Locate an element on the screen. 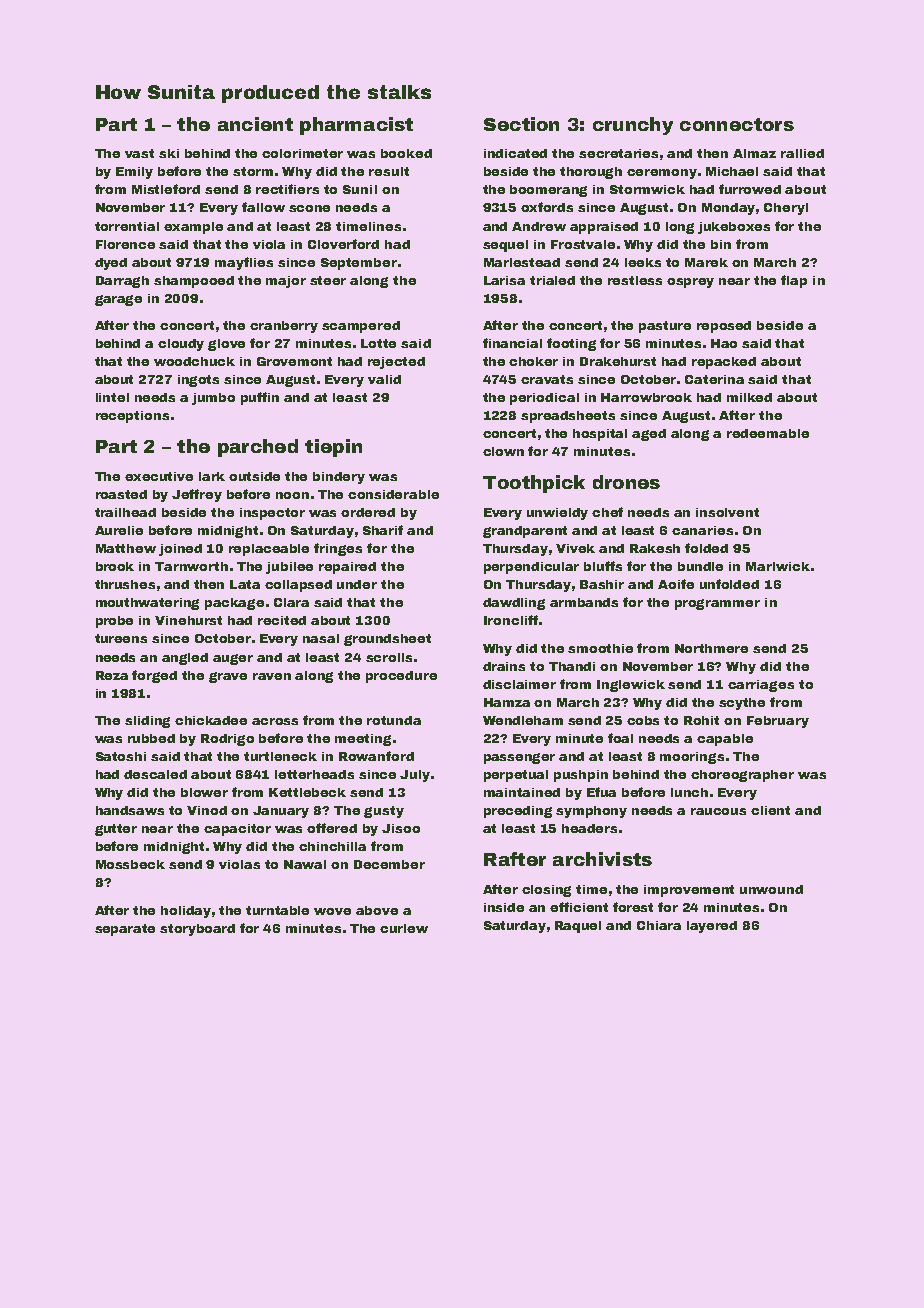 The width and height of the screenshot is (924, 1308). ancient is located at coordinates (255, 124).
